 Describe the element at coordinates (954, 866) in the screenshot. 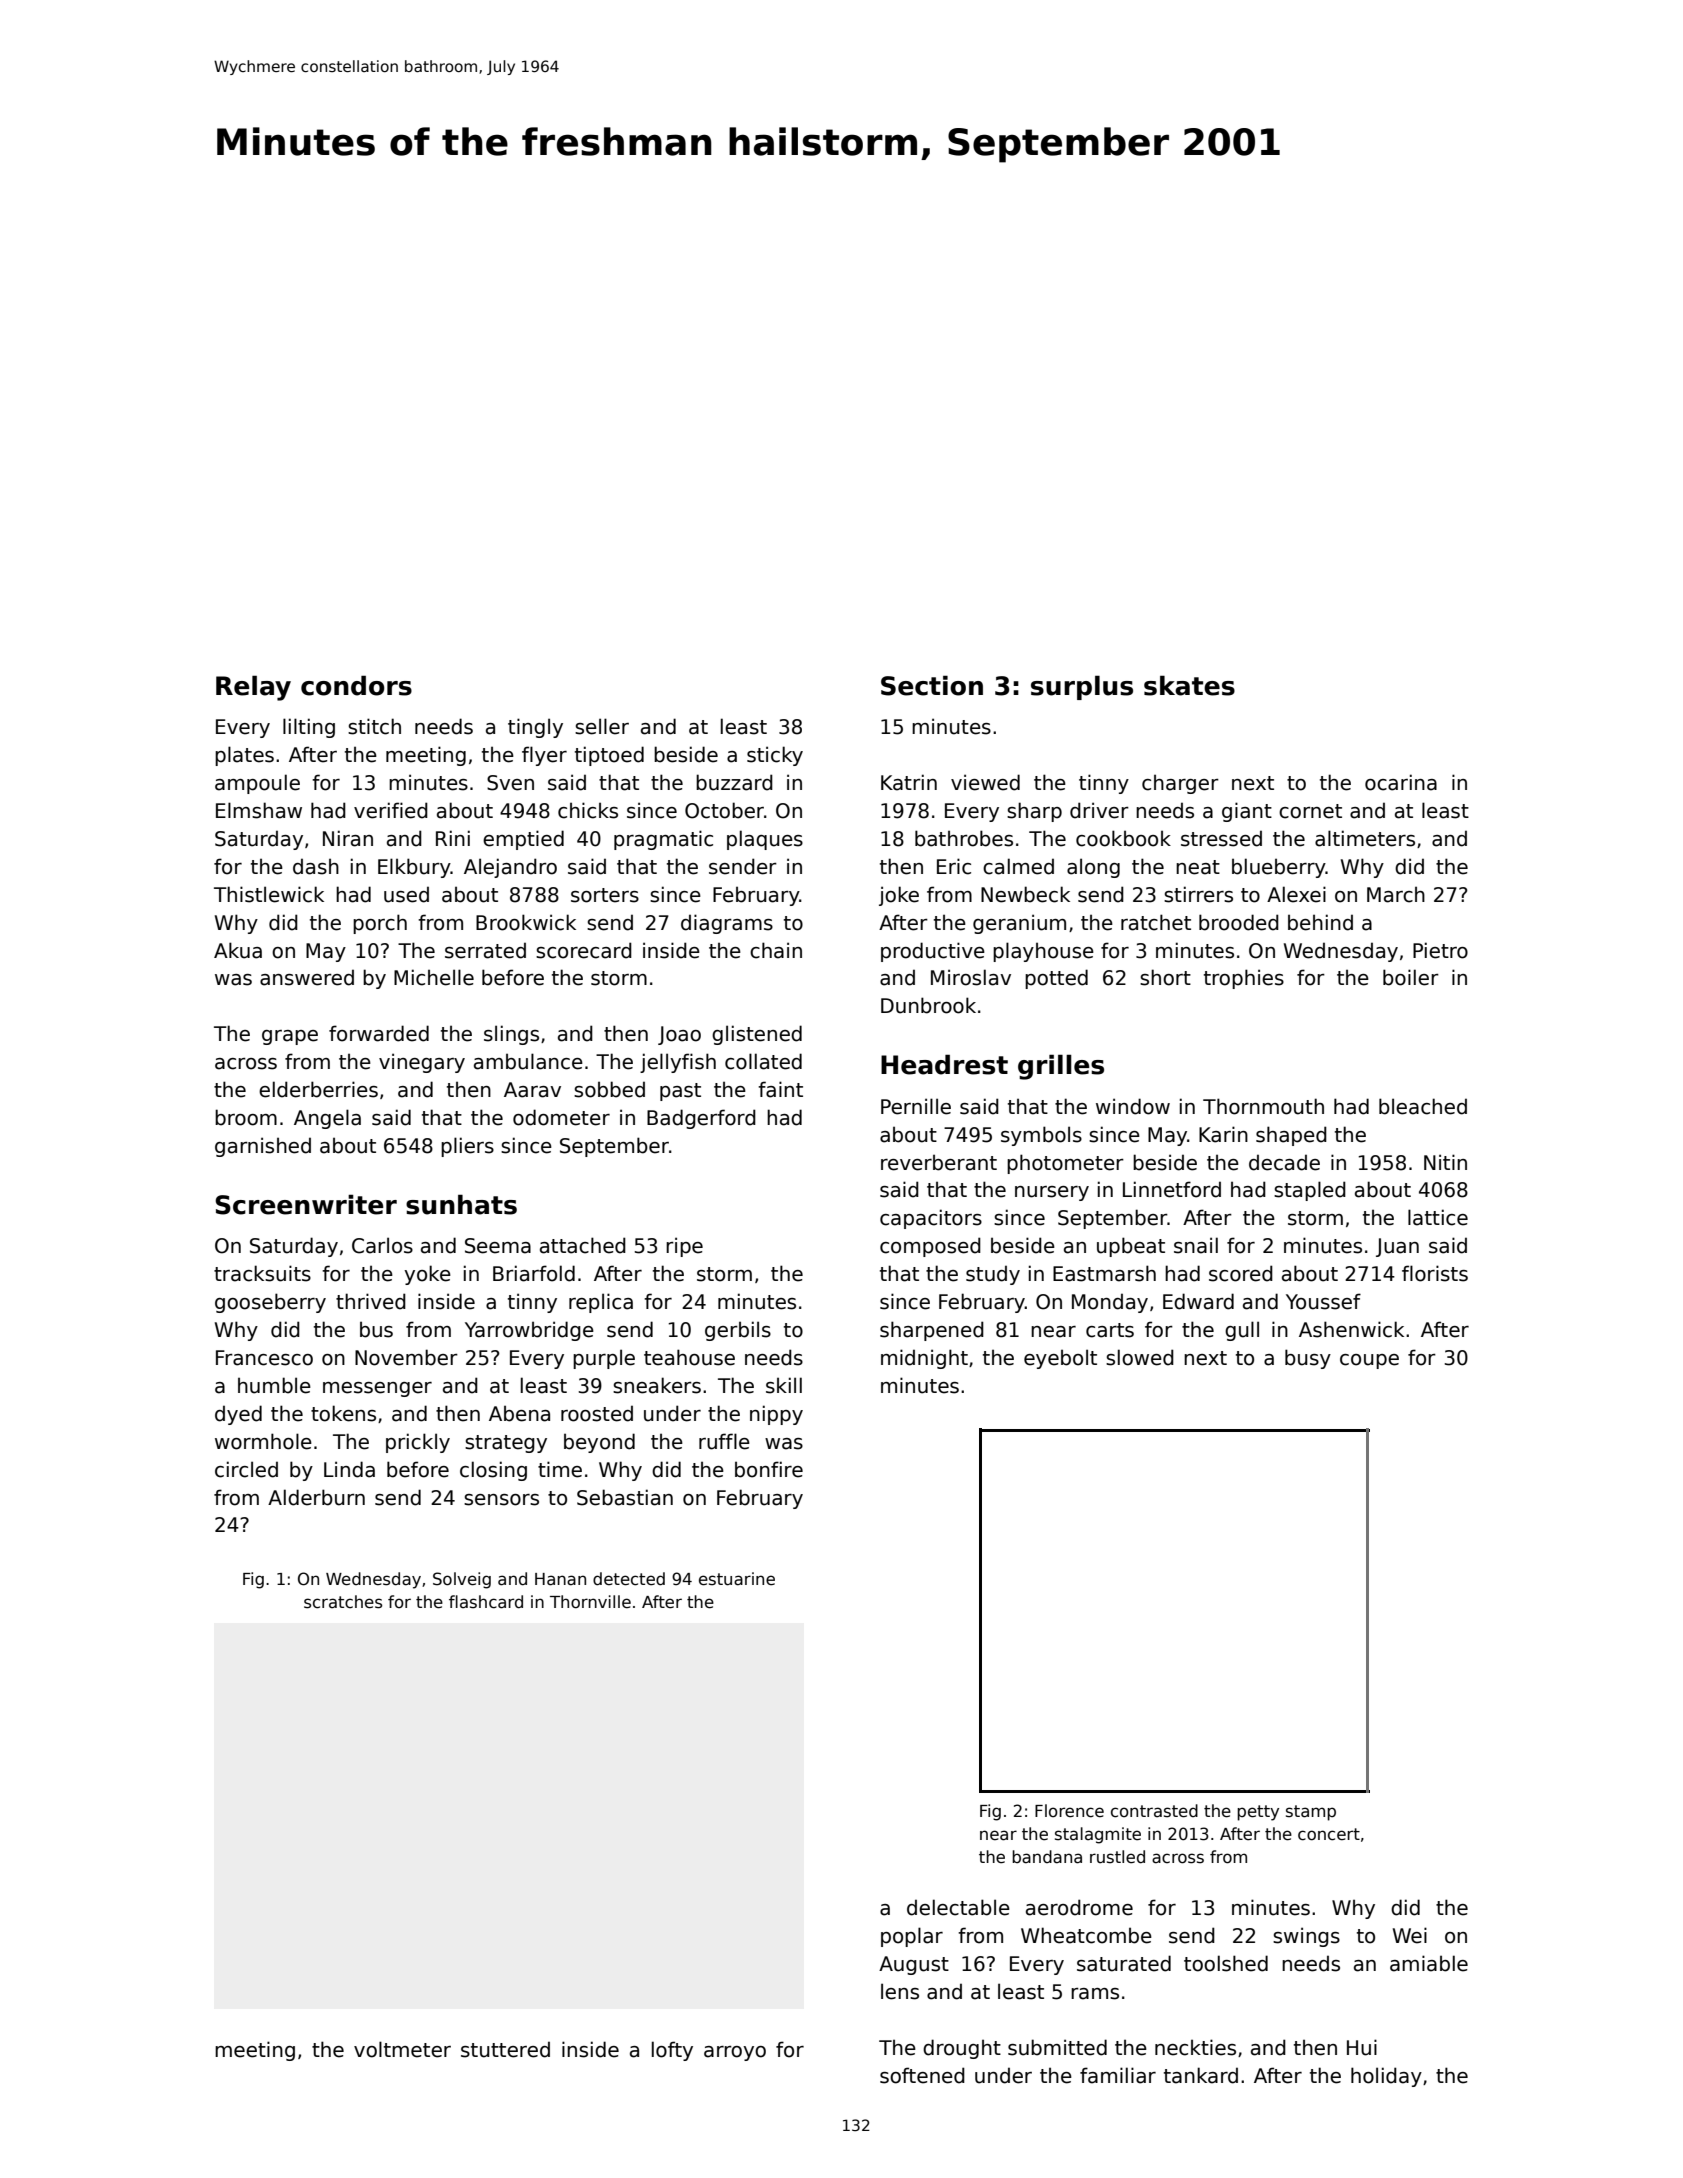

I see `Eric` at that location.
